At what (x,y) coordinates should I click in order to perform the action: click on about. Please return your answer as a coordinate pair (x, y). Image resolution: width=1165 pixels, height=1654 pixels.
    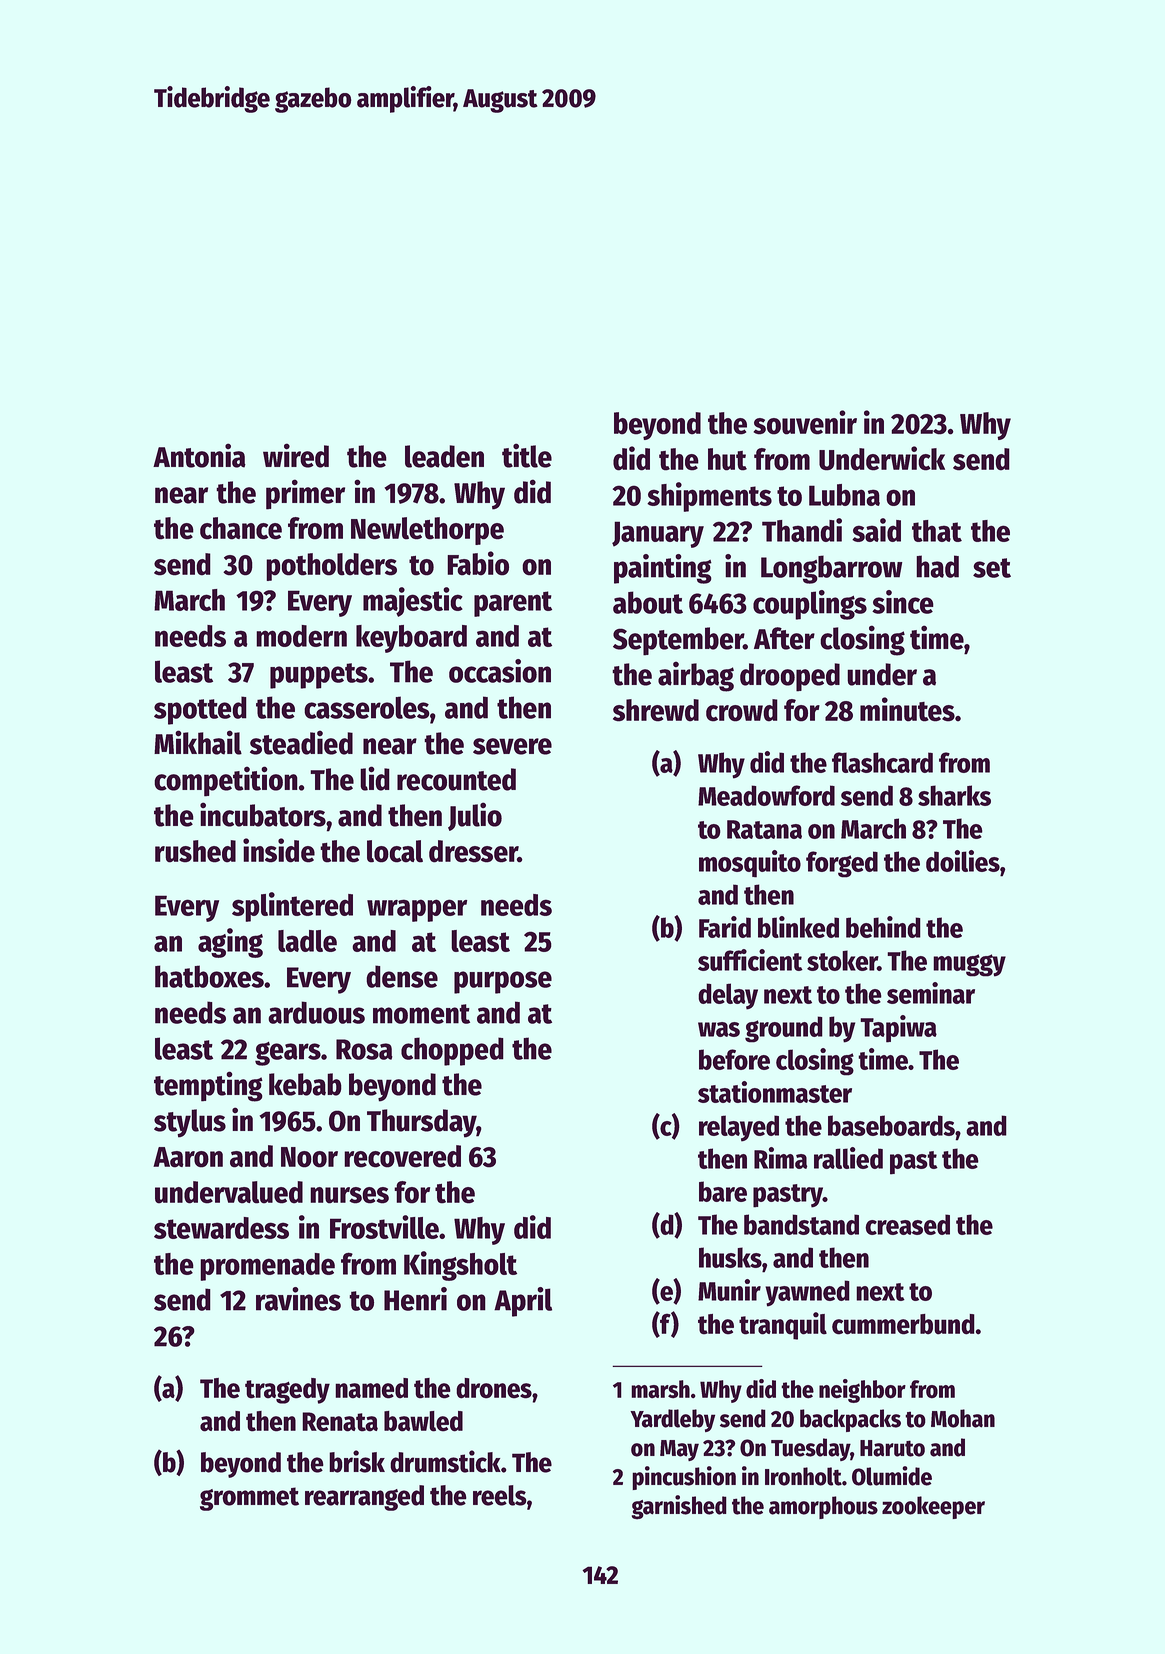
    Looking at the image, I should click on (648, 602).
